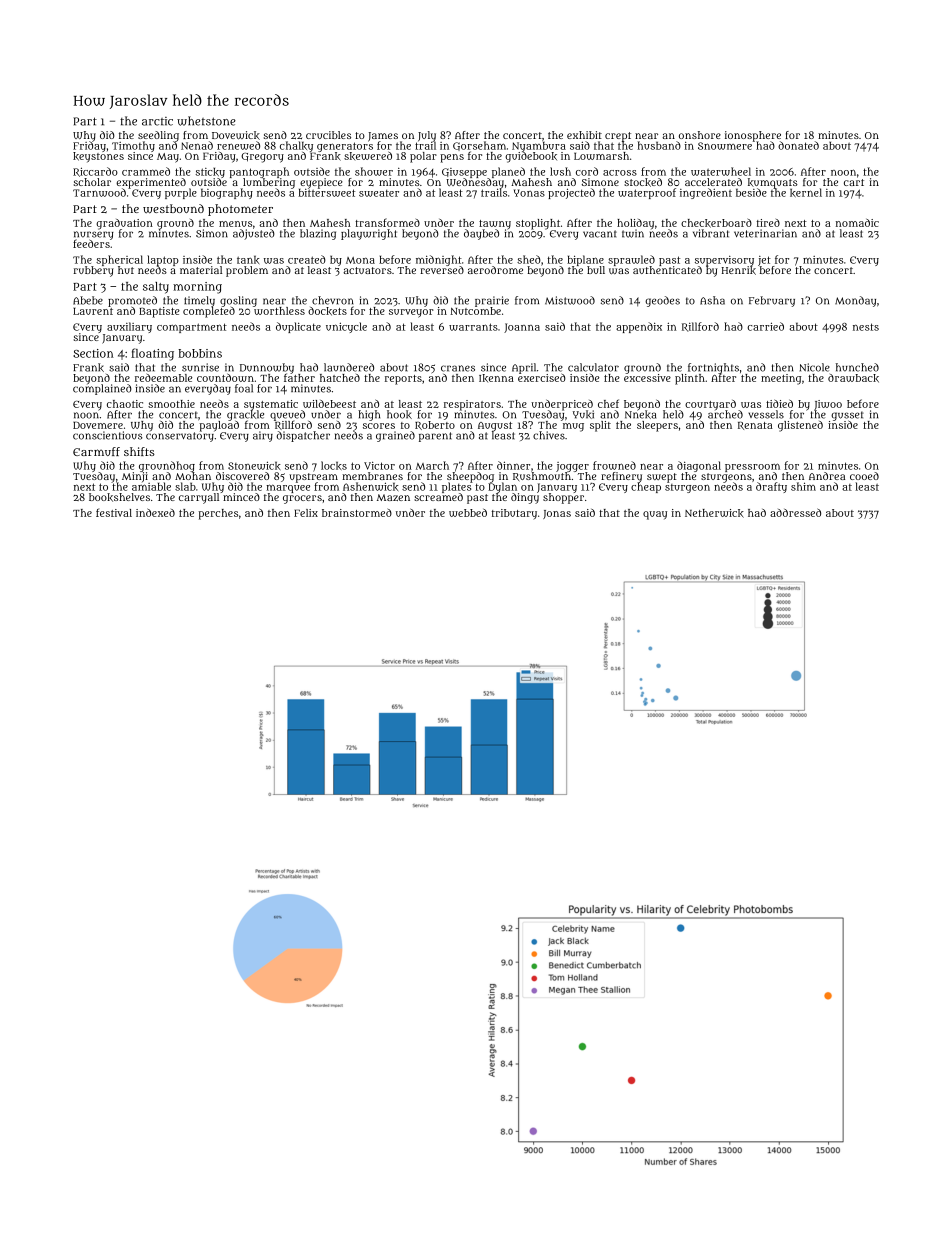  Describe the element at coordinates (795, 512) in the screenshot. I see `addressed` at that location.
